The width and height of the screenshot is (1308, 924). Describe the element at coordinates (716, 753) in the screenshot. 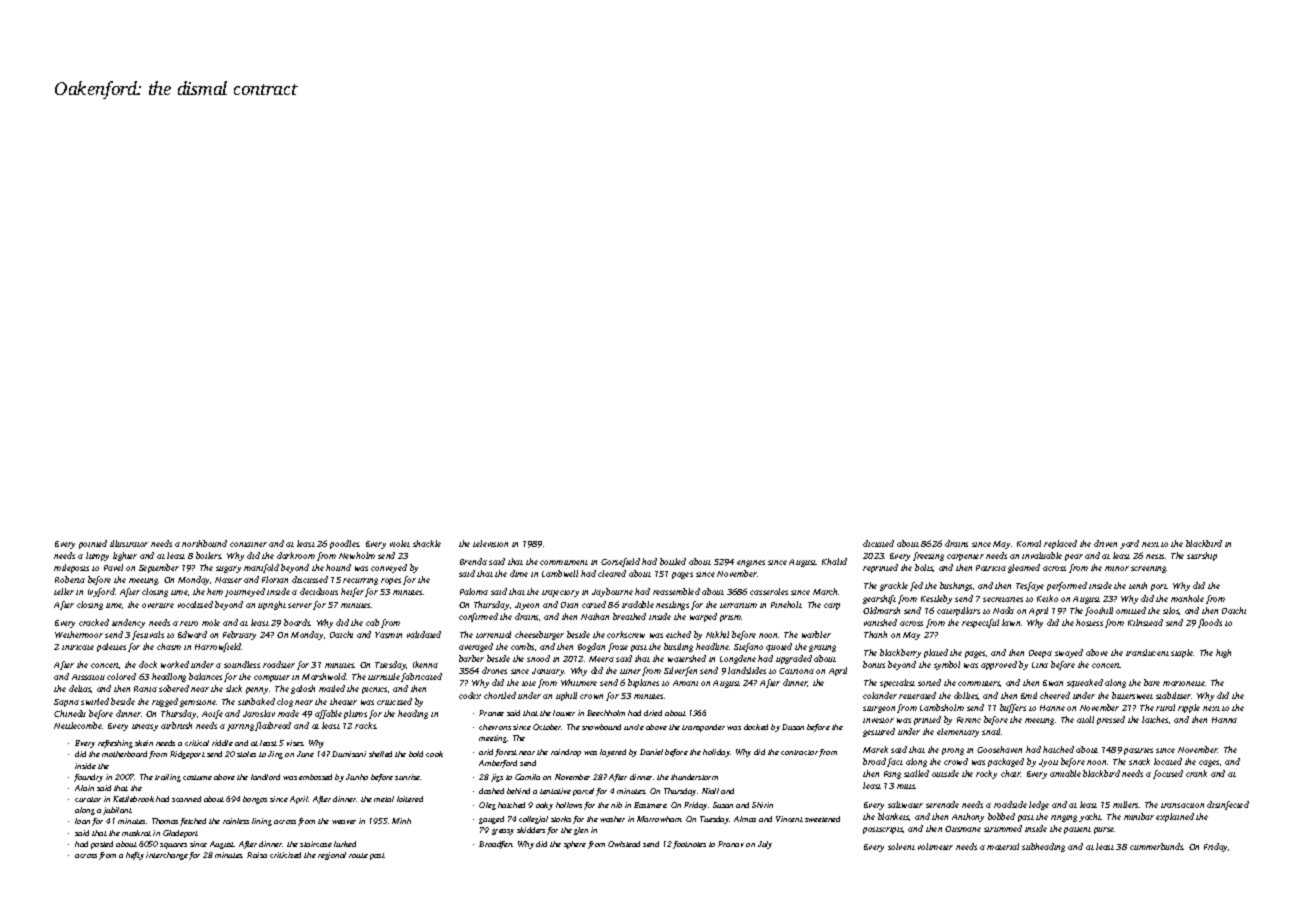

I see `holiday` at that location.
